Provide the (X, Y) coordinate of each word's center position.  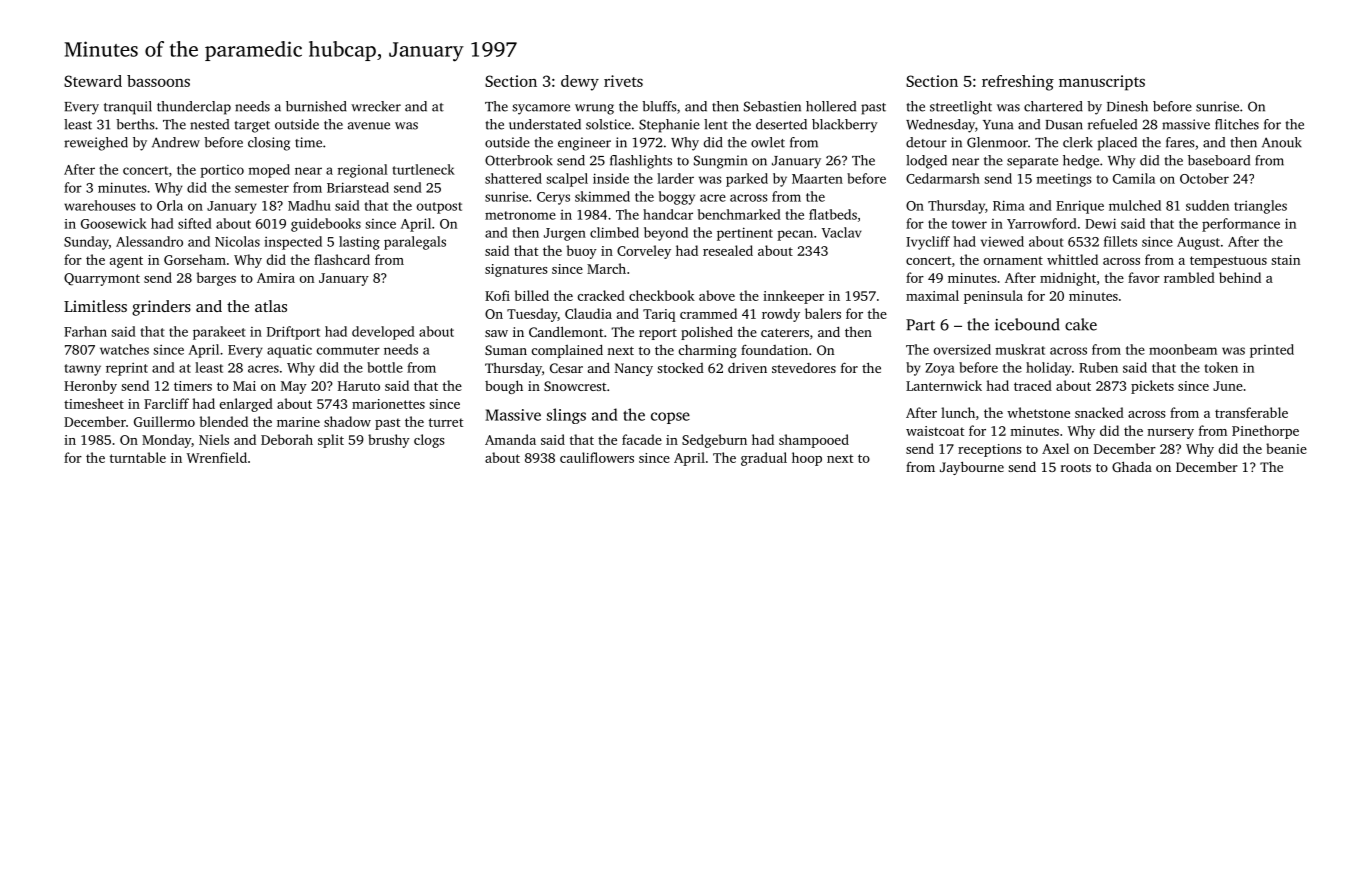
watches (124, 349)
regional (363, 171)
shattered (513, 178)
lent (716, 124)
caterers (785, 332)
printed (1272, 351)
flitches (1237, 124)
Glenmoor (997, 142)
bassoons (158, 81)
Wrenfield (217, 457)
